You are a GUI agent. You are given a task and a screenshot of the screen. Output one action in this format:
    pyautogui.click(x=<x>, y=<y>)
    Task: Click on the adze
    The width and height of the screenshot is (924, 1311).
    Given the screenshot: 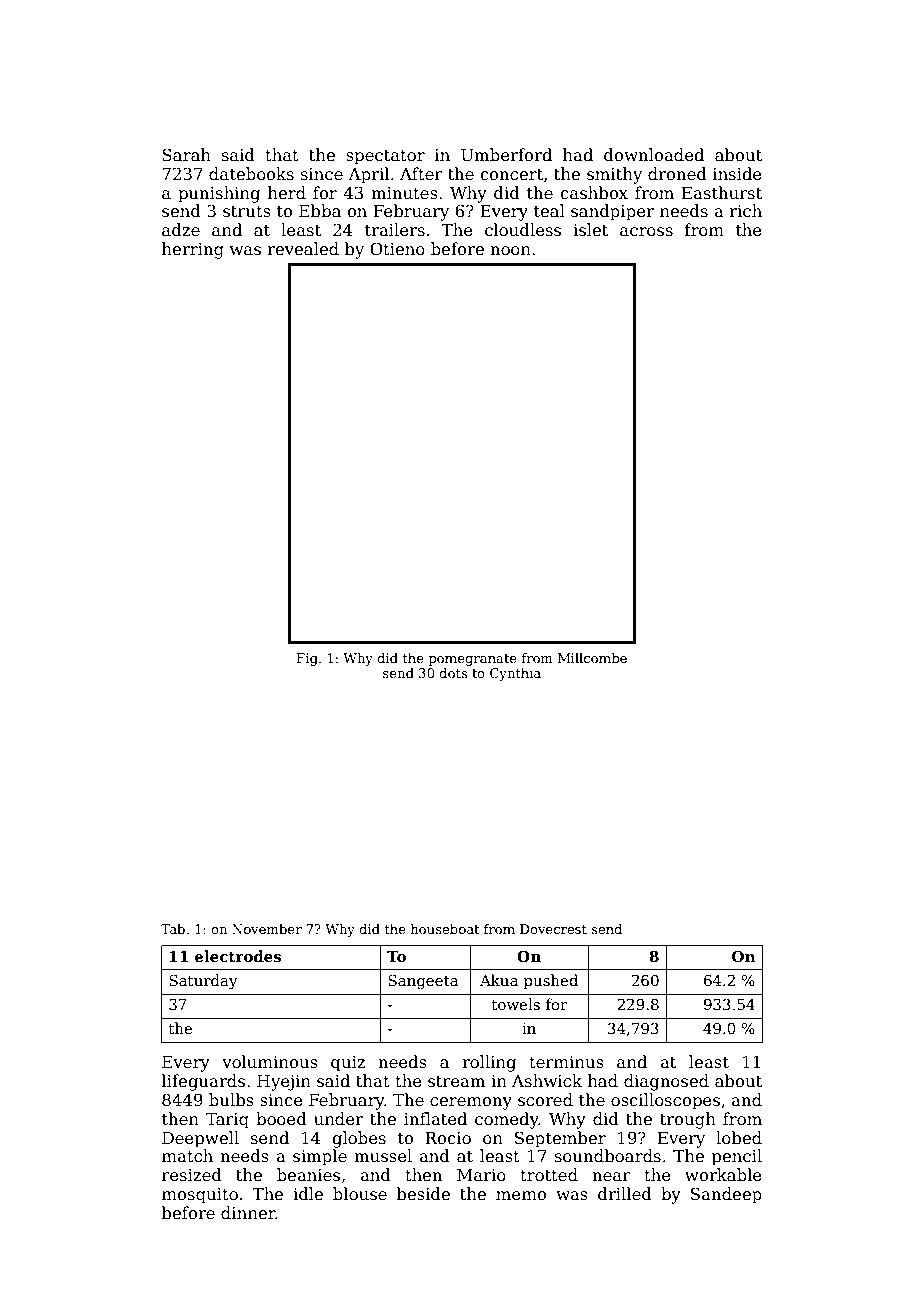 What is the action you would take?
    pyautogui.click(x=181, y=230)
